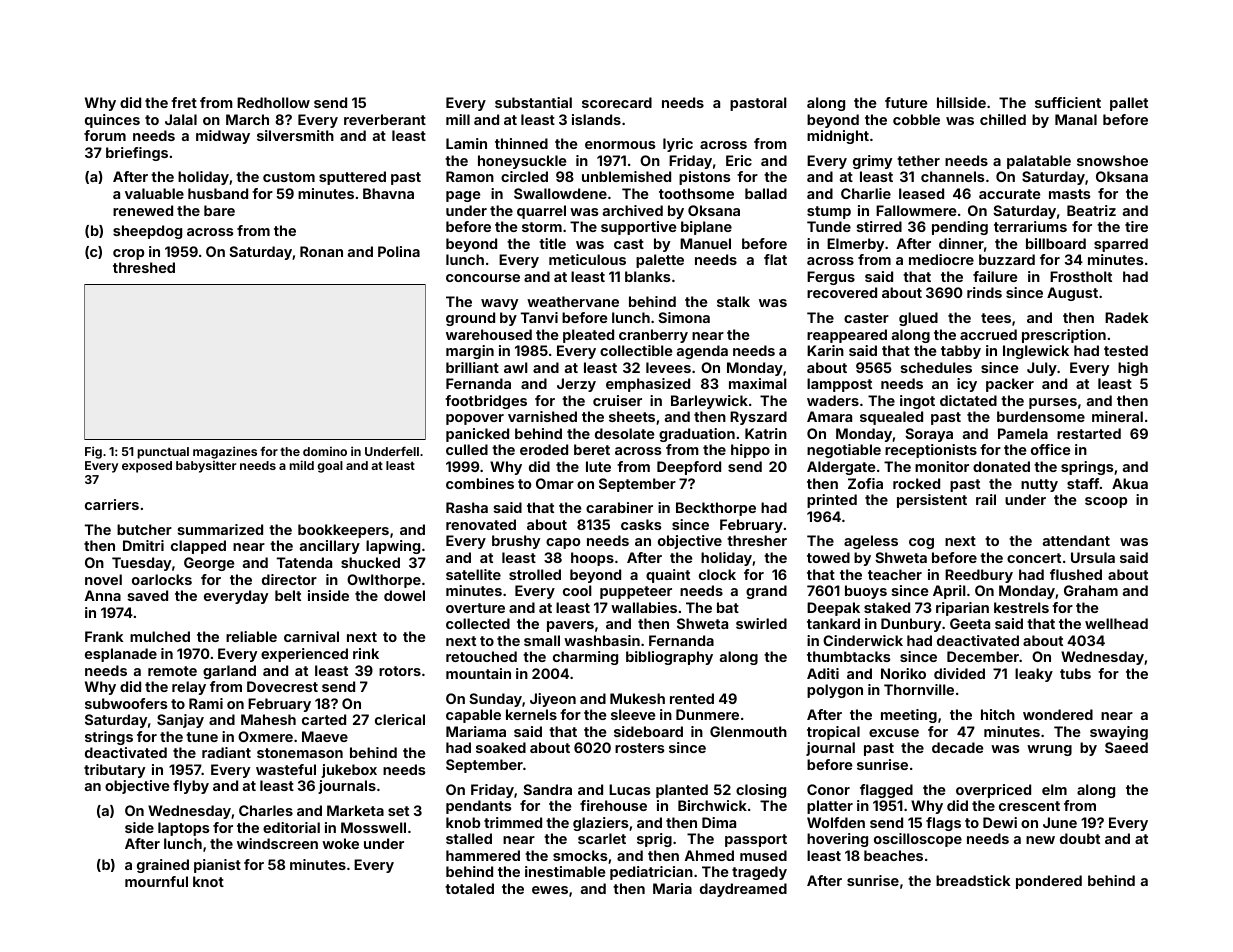 The height and width of the screenshot is (952, 1233). I want to click on emphasized, so click(648, 385).
